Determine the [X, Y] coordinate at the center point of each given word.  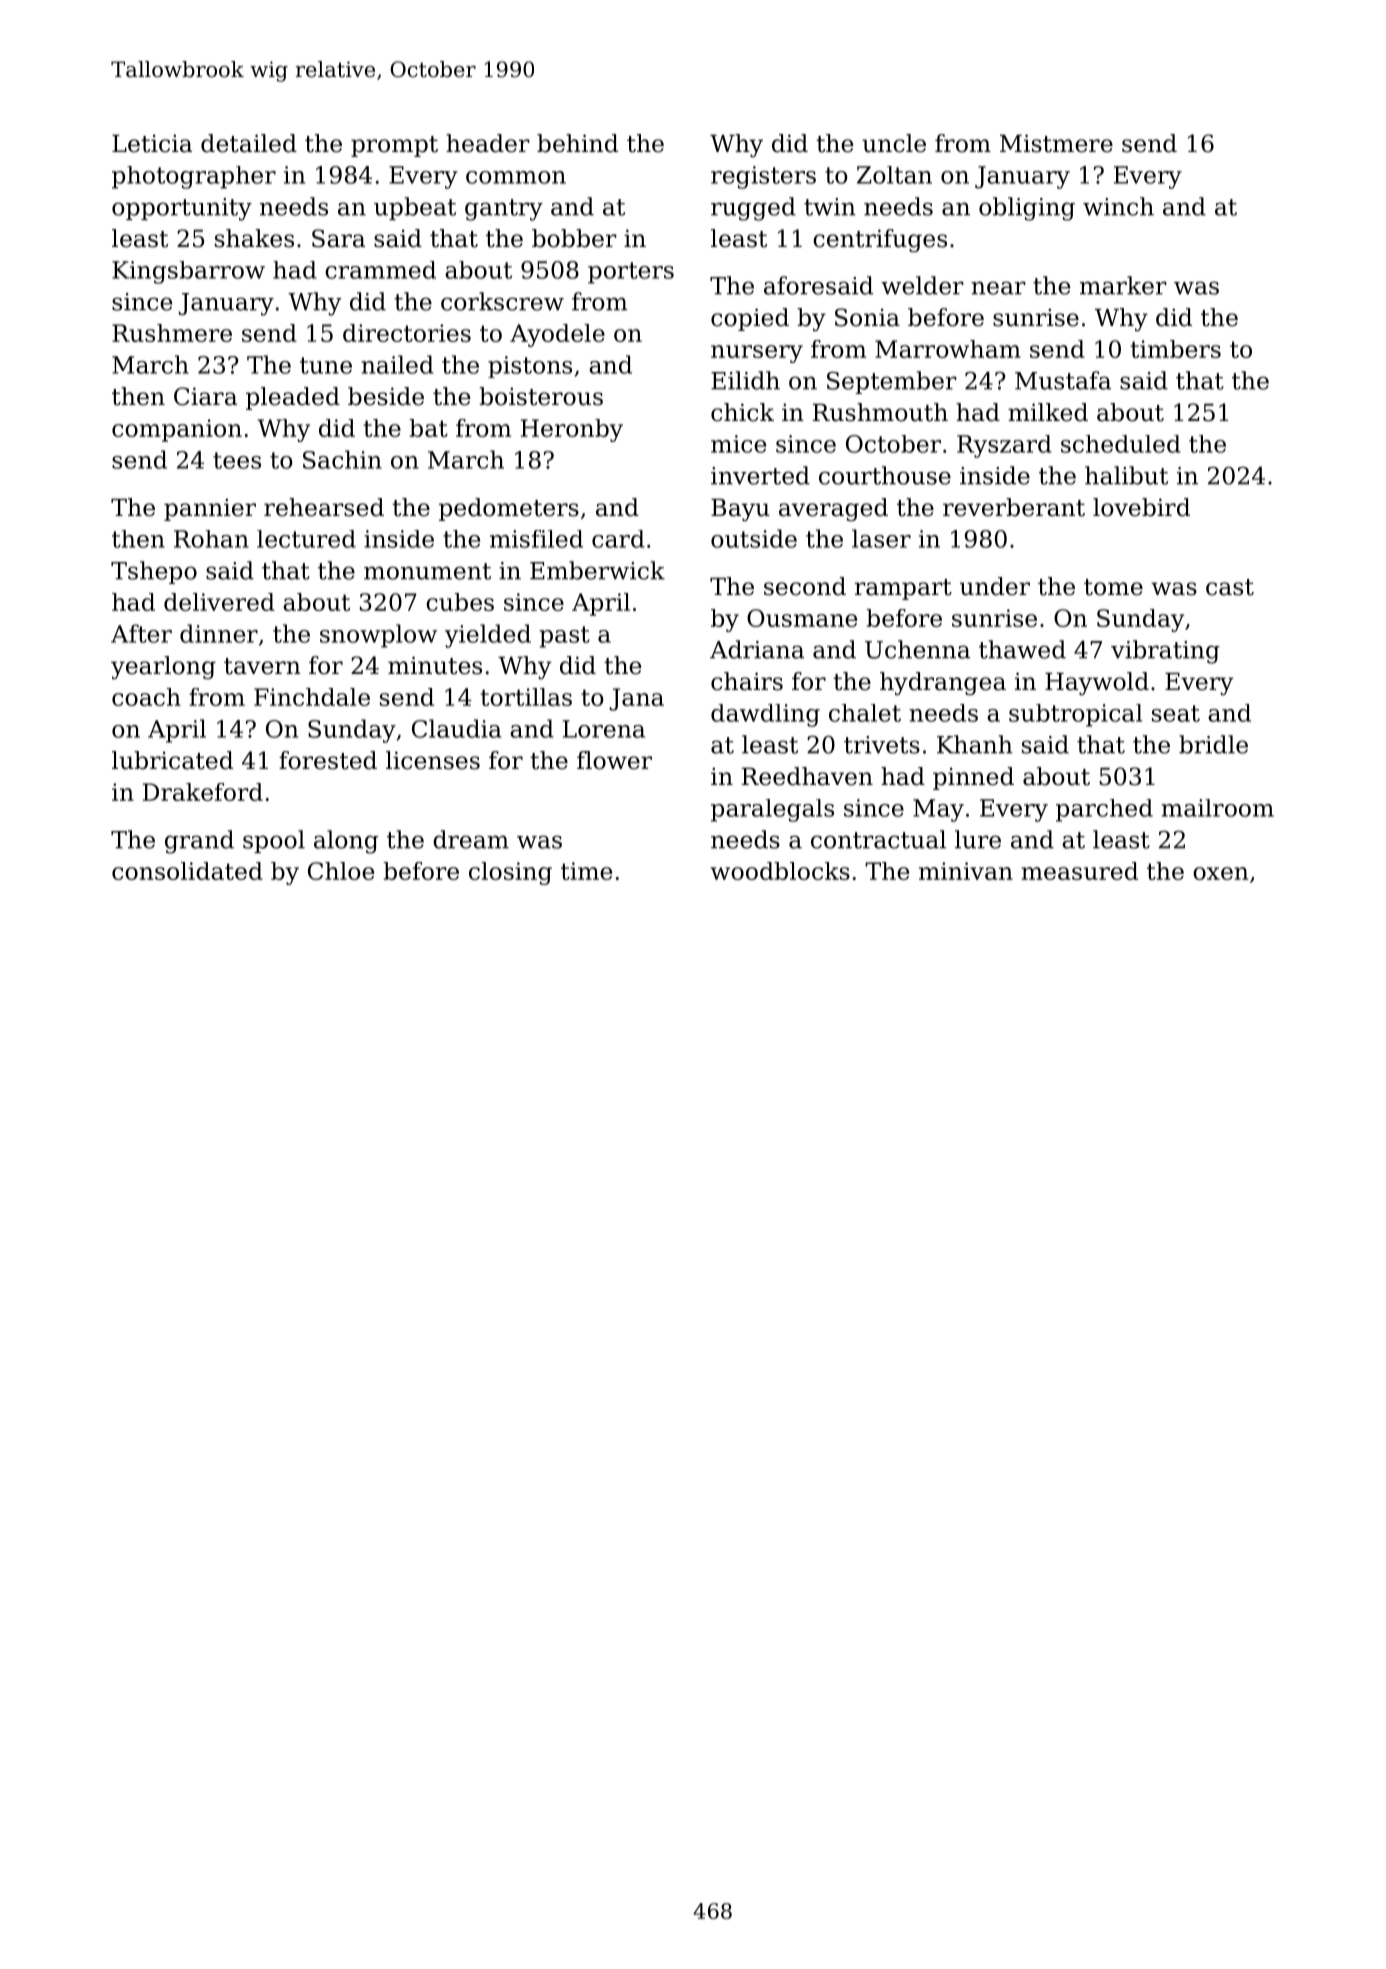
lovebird [1141, 507]
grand [199, 842]
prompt [394, 146]
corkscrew [502, 301]
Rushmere [172, 333]
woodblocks [780, 871]
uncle [894, 143]
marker [1123, 285]
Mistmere [1056, 143]
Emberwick [597, 570]
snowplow [378, 636]
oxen [1220, 873]
